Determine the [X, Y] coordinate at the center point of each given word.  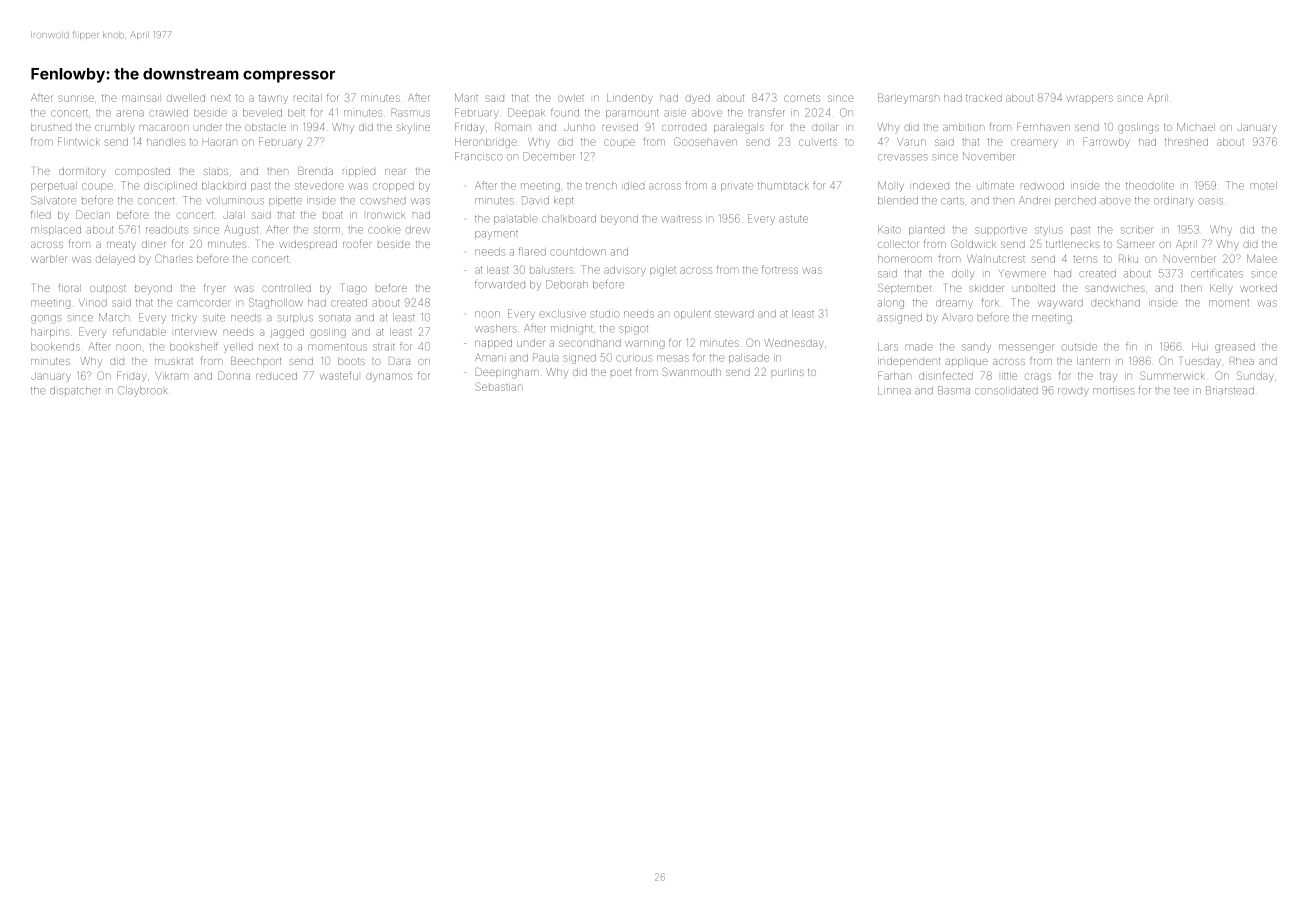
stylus [1049, 231]
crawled [168, 113]
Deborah [567, 284]
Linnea [894, 390]
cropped [393, 186]
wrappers [1090, 99]
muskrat [174, 361]
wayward [1060, 304]
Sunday [1255, 376]
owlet [571, 98]
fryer [214, 289]
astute [793, 219]
